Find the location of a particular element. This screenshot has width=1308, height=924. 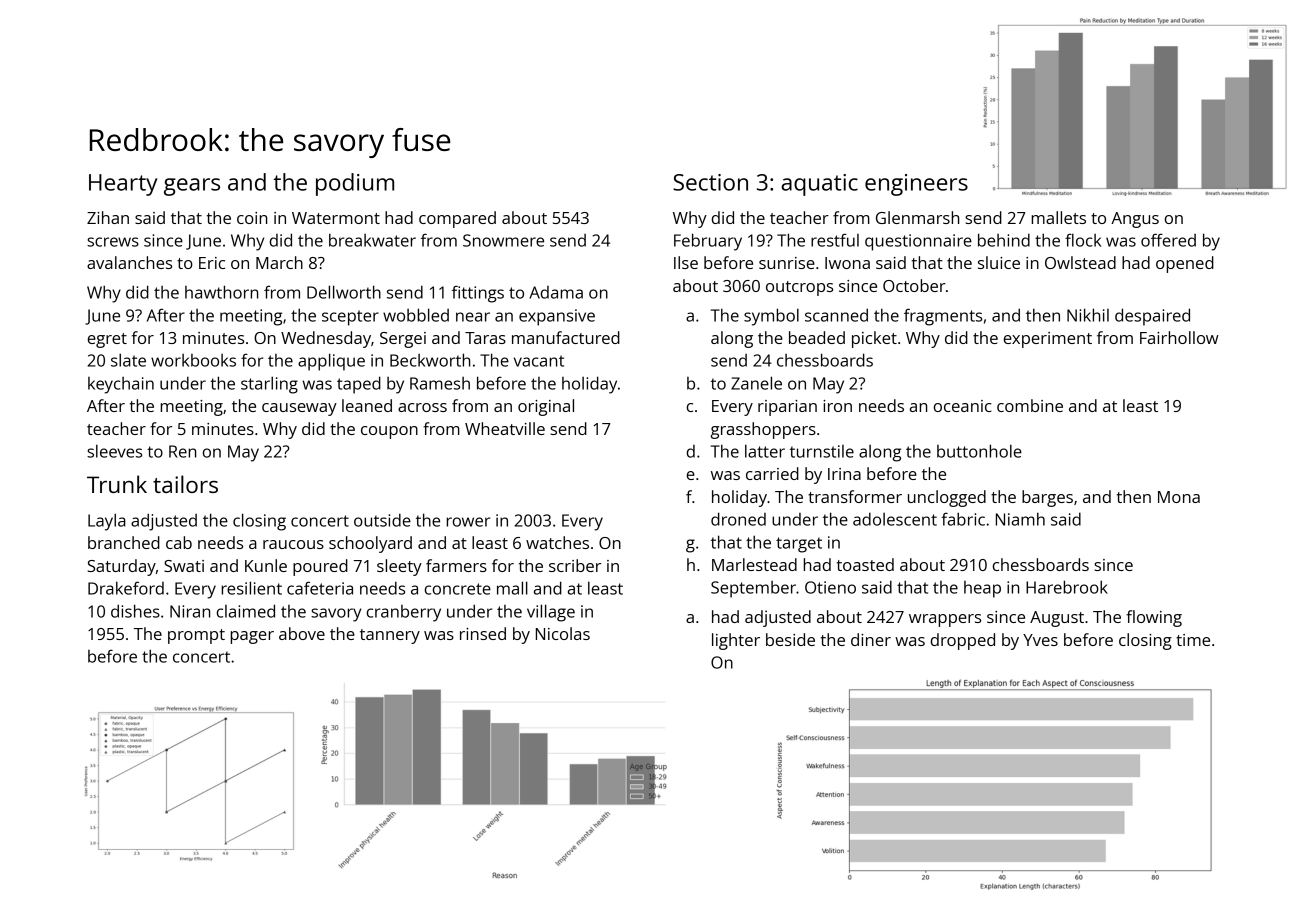

Drakeford is located at coordinates (126, 588).
